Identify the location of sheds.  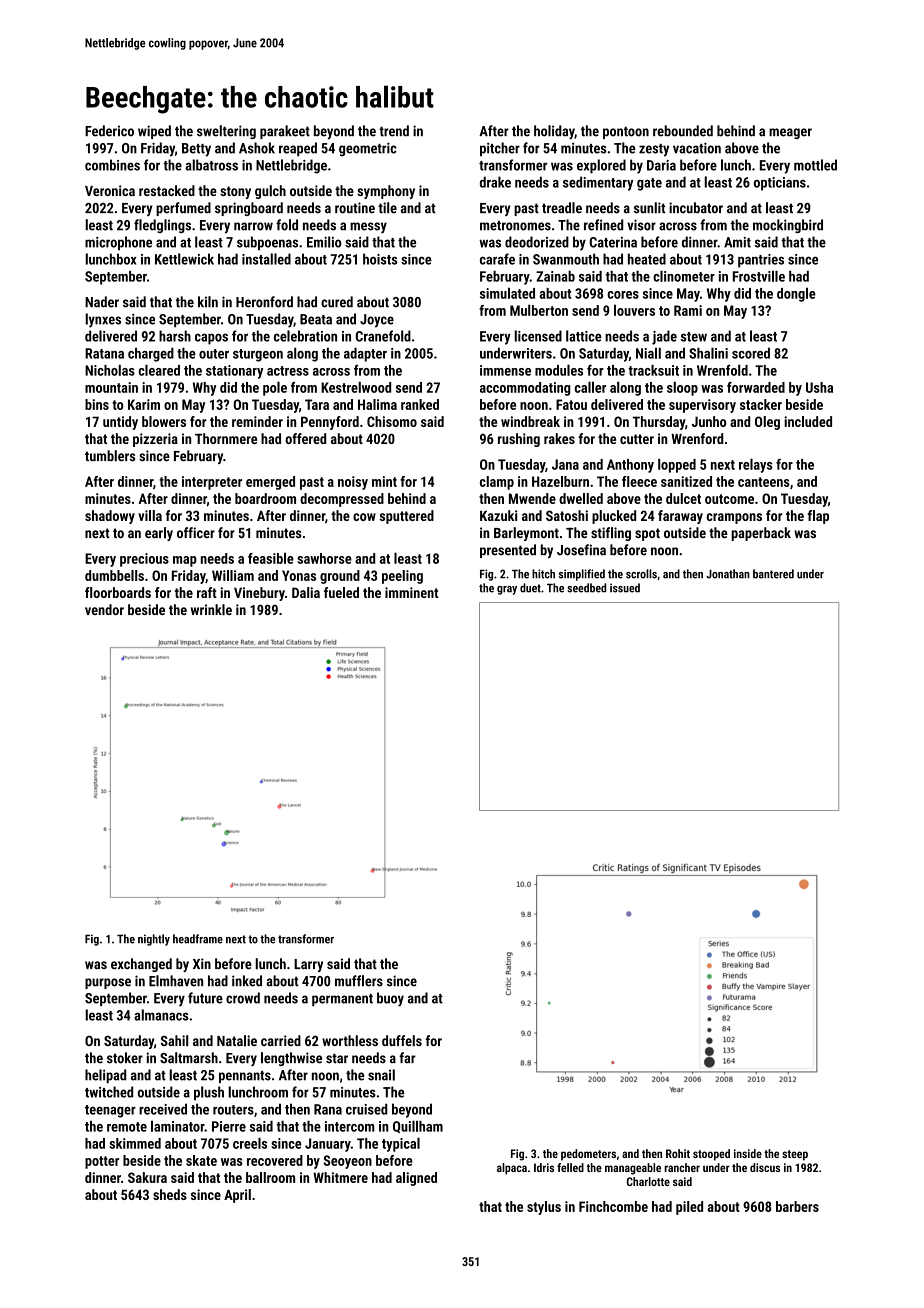
(170, 1194).
